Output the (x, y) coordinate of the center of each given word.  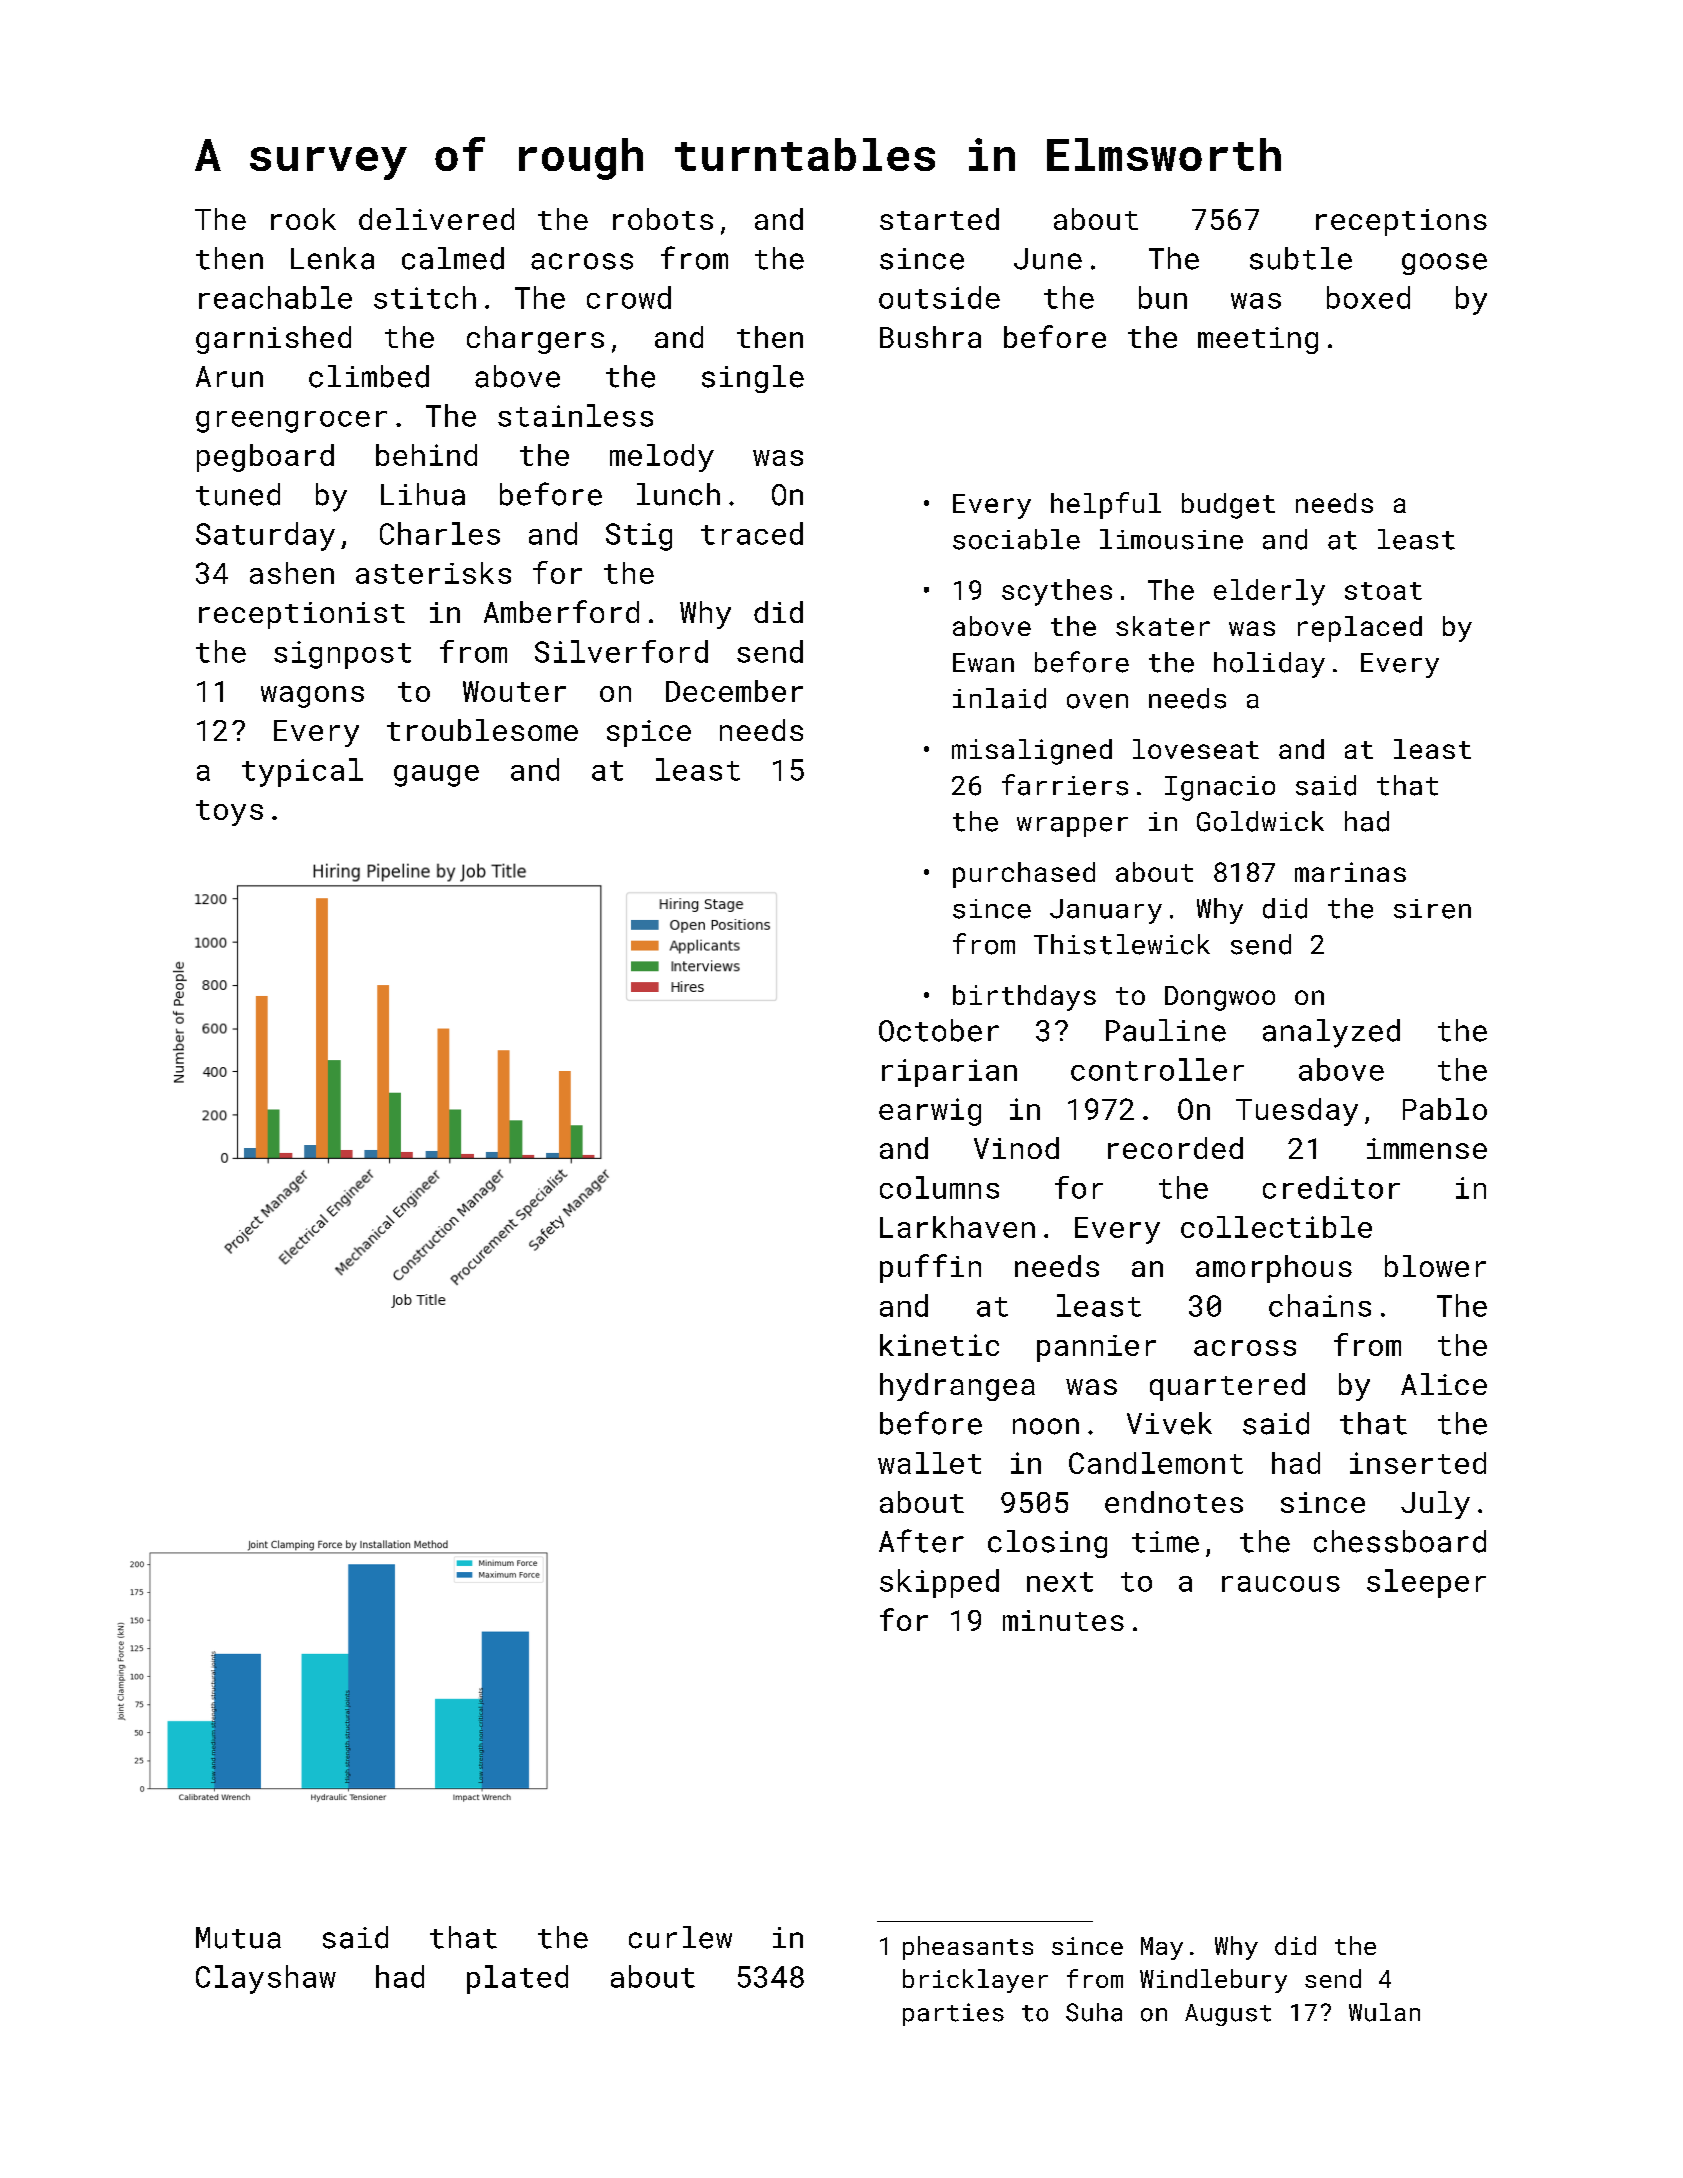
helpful (1106, 505)
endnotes (1174, 1502)
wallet (929, 1463)
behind (426, 455)
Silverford (621, 651)
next (1060, 1582)
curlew (680, 1937)
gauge (436, 776)
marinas (1350, 872)
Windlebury (1213, 1981)
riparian (949, 1073)
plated (517, 1979)
